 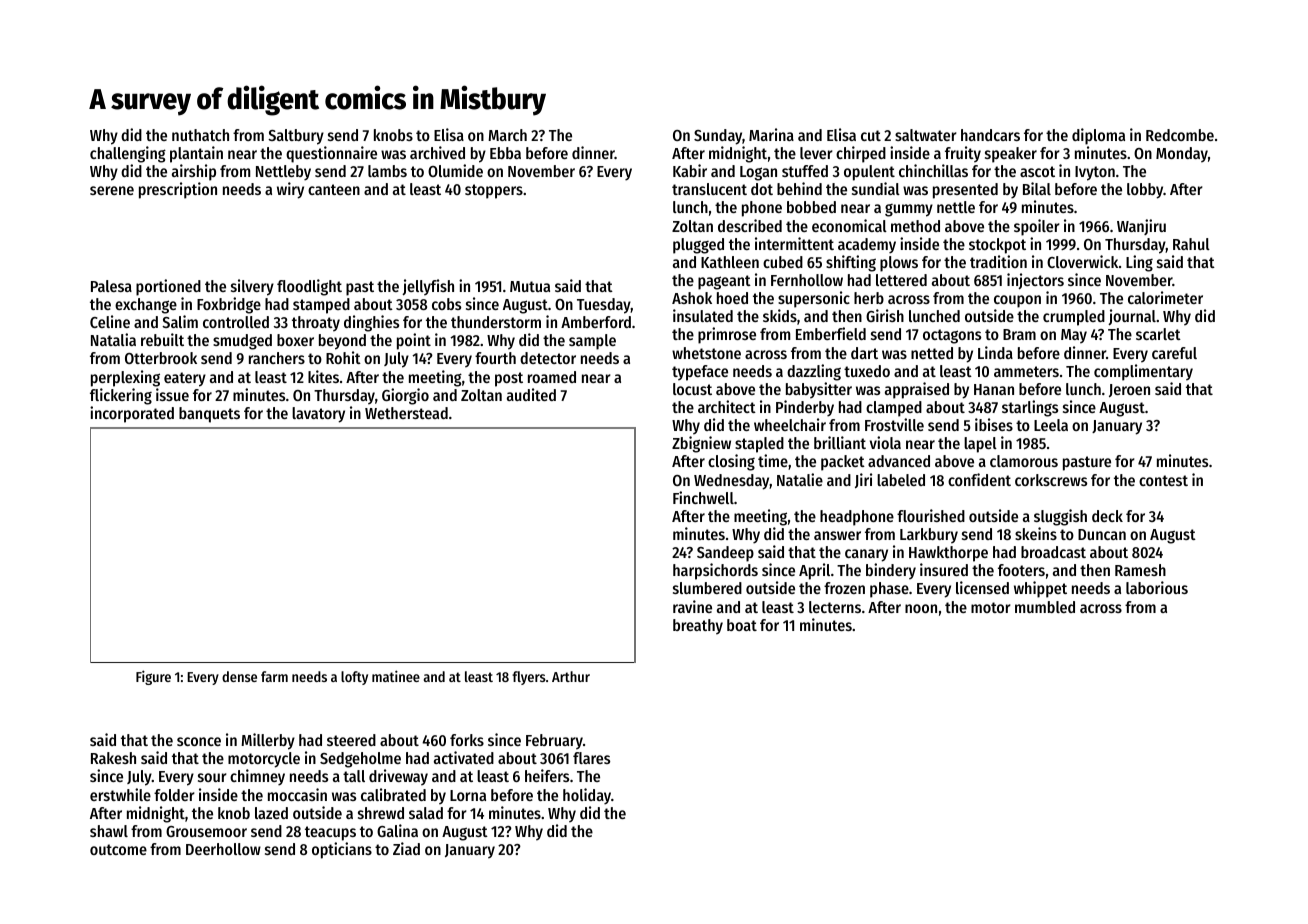 I want to click on Sunday, so click(x=718, y=137).
